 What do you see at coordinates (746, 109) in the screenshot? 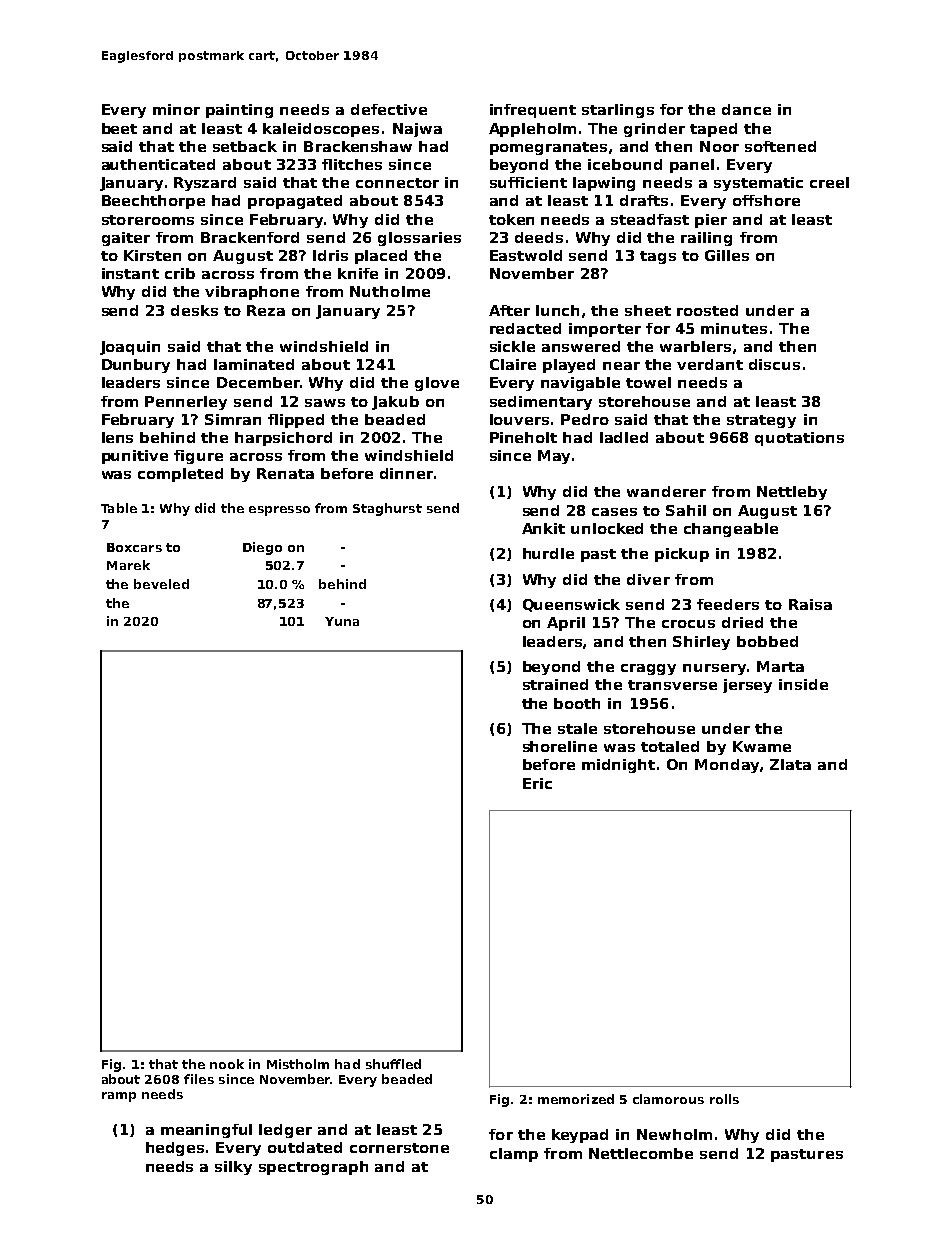
I see `dance` at bounding box center [746, 109].
